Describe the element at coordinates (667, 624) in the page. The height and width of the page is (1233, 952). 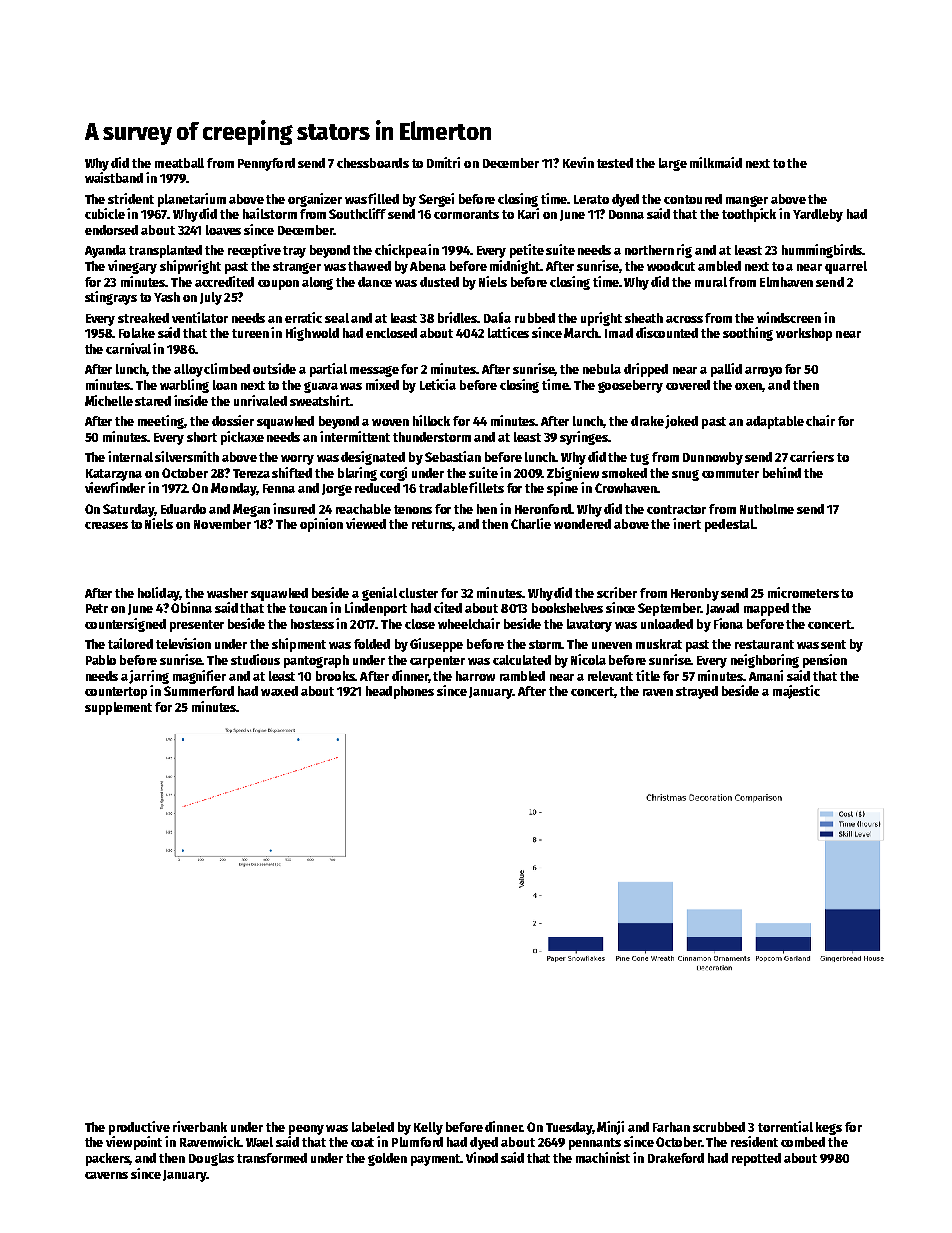
I see `unloaded` at that location.
